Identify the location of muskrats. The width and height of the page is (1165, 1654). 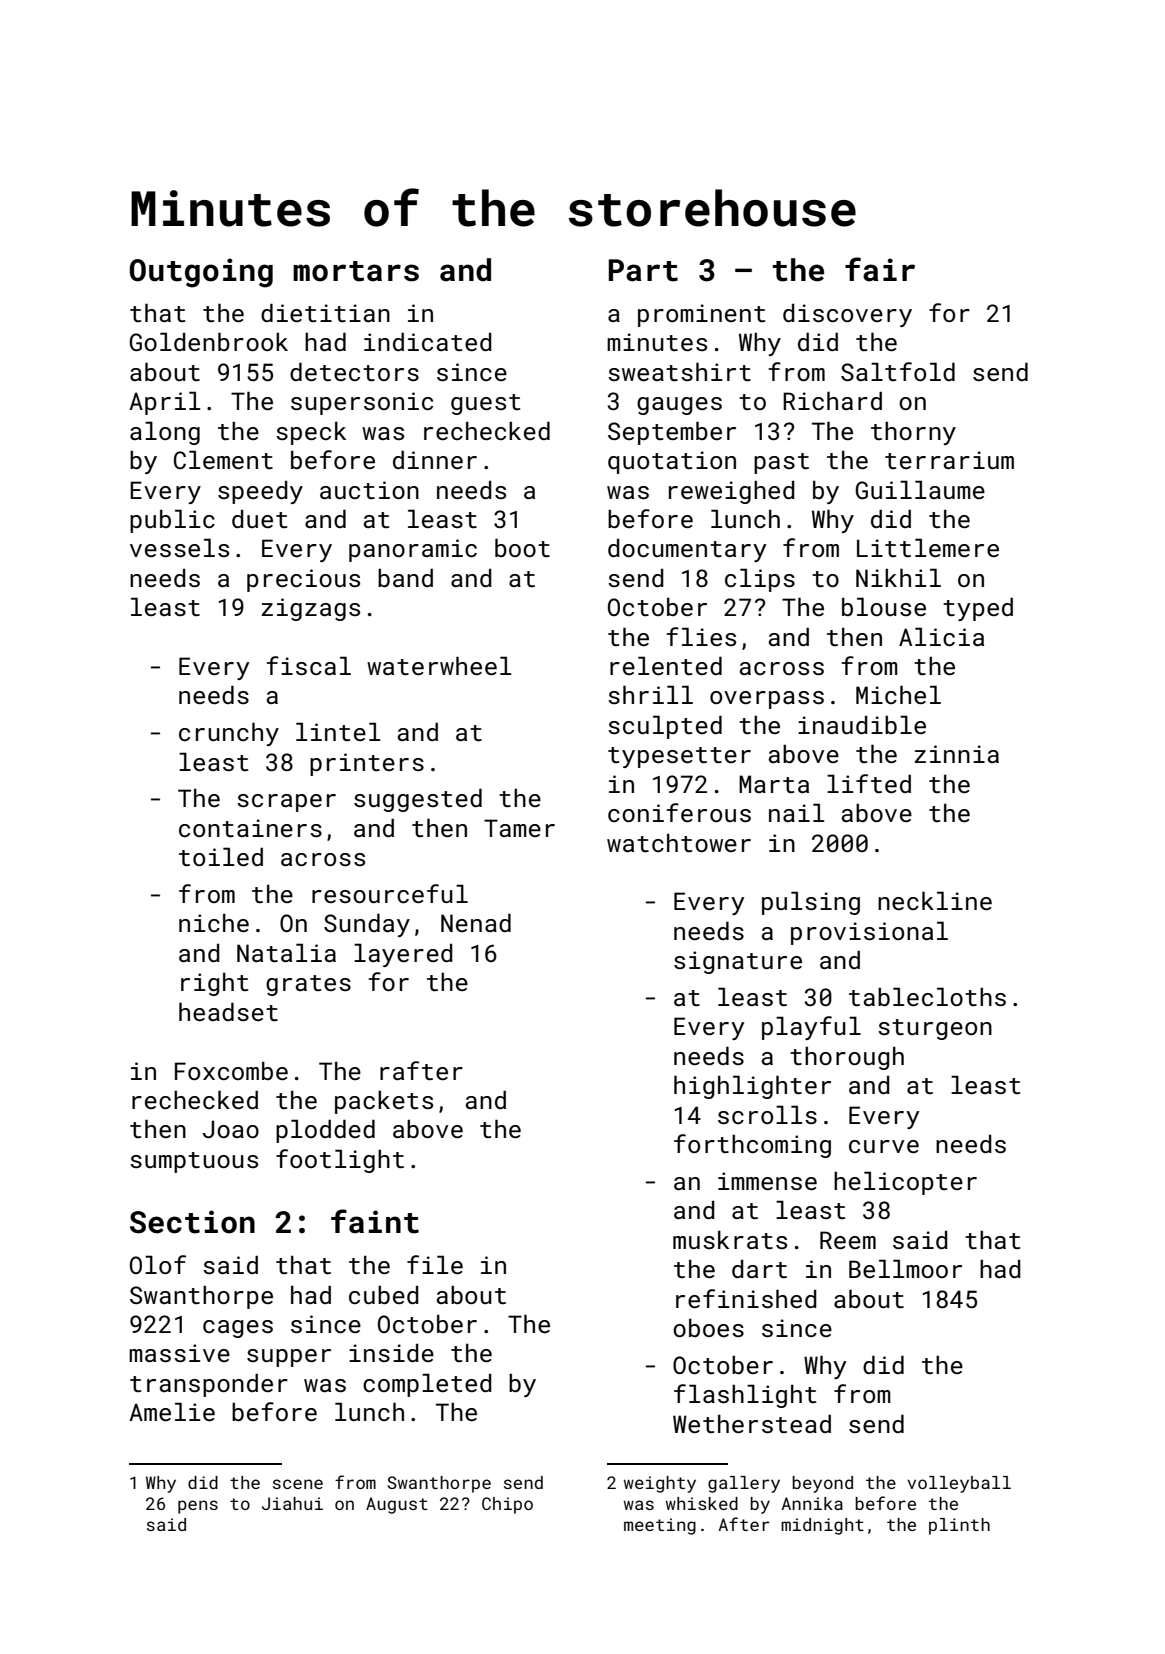
(730, 1239).
